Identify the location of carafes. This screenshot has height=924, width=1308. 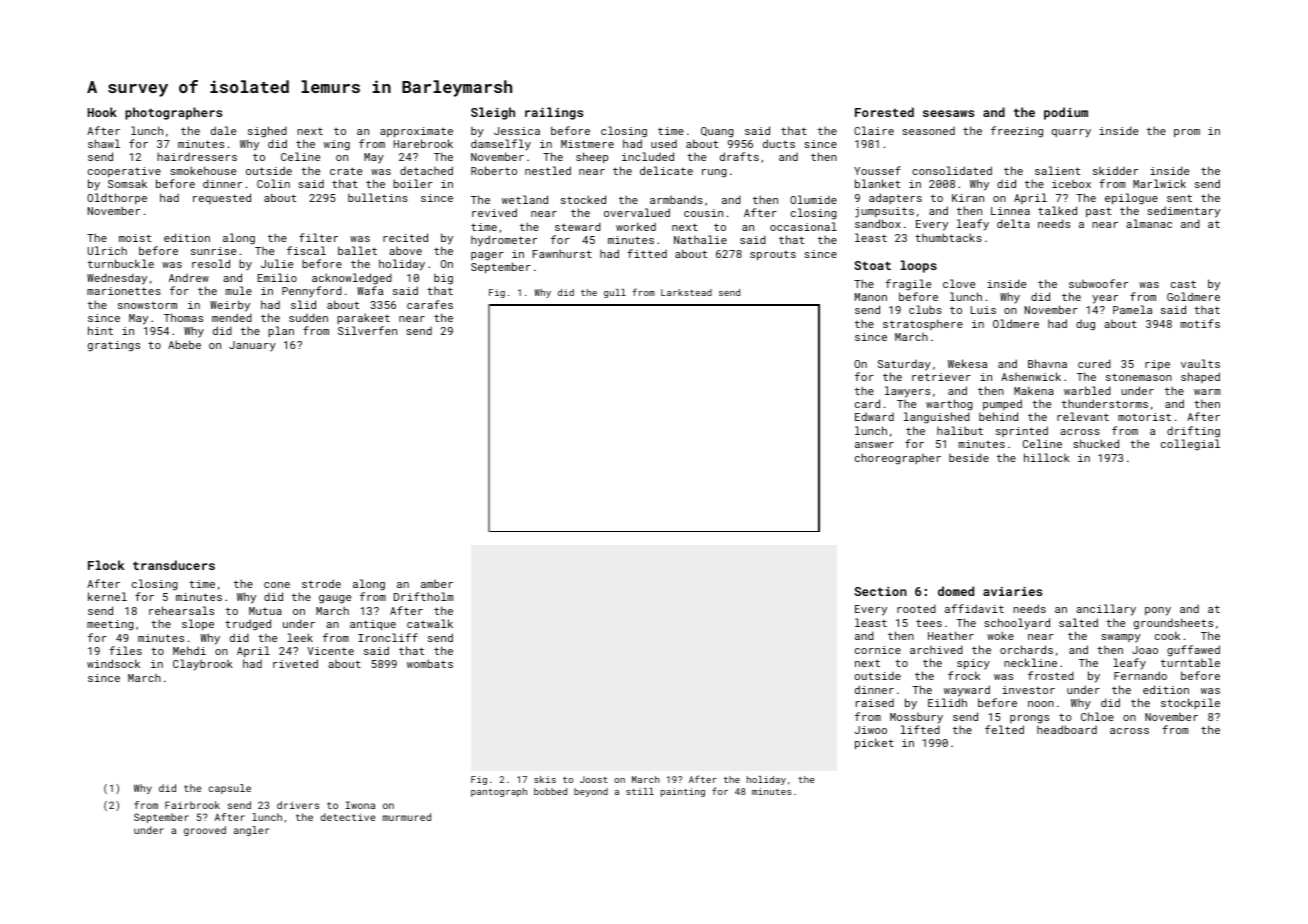
(430, 304).
